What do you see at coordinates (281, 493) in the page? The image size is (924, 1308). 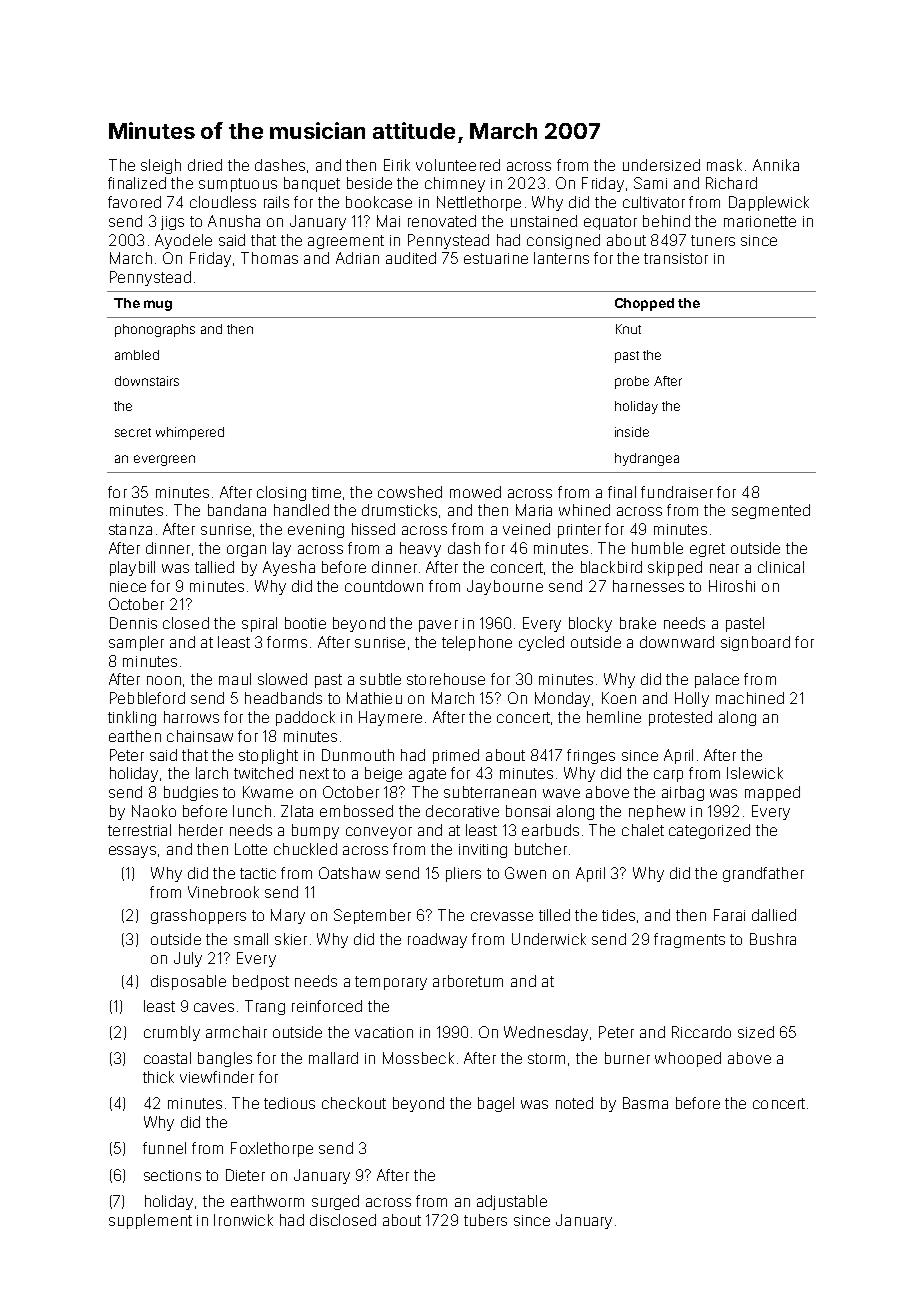 I see `closing` at bounding box center [281, 493].
